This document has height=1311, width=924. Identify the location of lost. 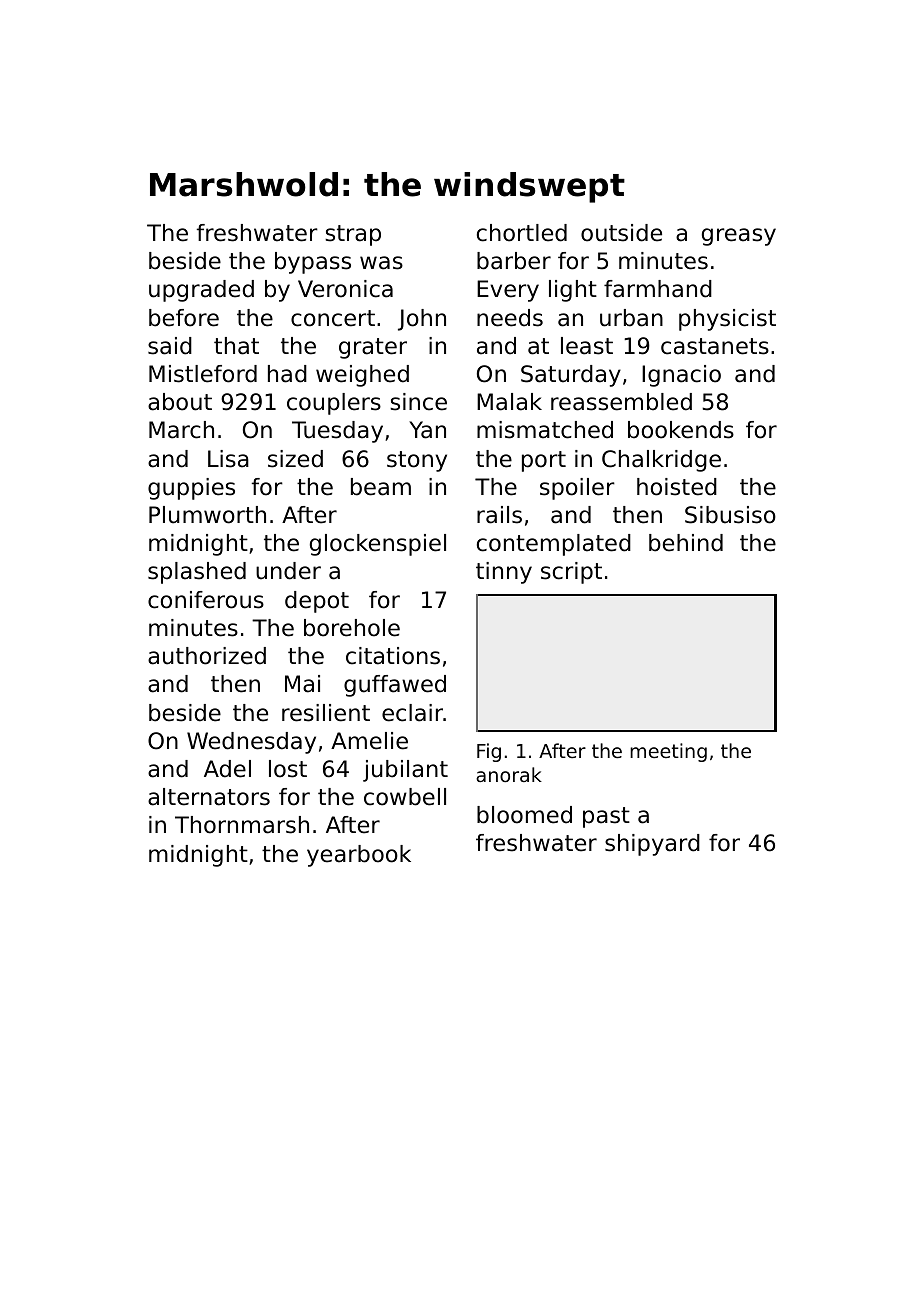
(288, 769).
